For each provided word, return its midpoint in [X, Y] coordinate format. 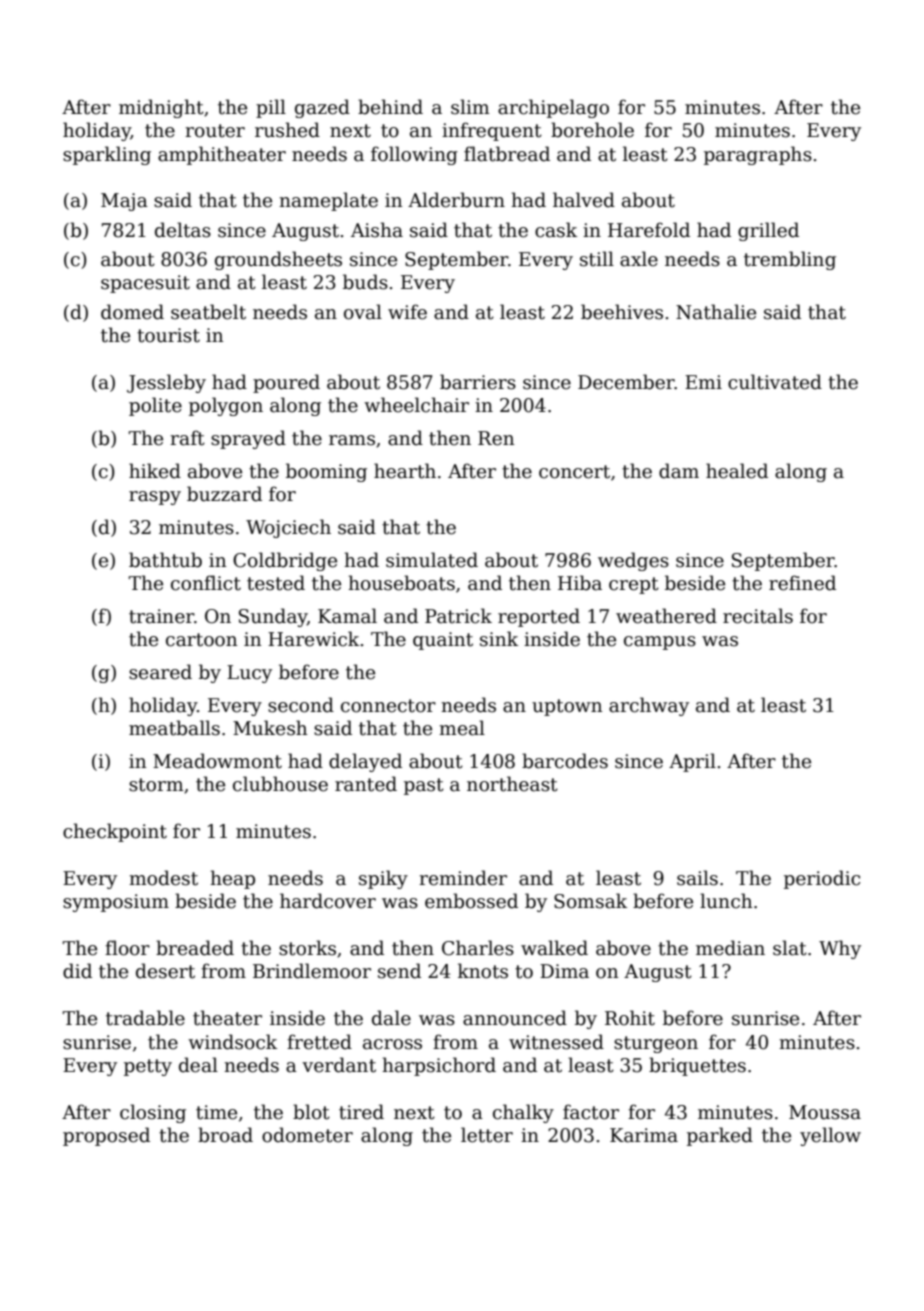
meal [462, 728]
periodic [822, 879]
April [692, 762]
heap [232, 879]
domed [132, 312]
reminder [463, 878]
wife [407, 312]
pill [271, 108]
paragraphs [758, 155]
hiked [155, 471]
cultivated [775, 382]
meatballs [174, 728]
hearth [405, 471]
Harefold [649, 230]
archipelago [553, 108]
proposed [106, 1136]
